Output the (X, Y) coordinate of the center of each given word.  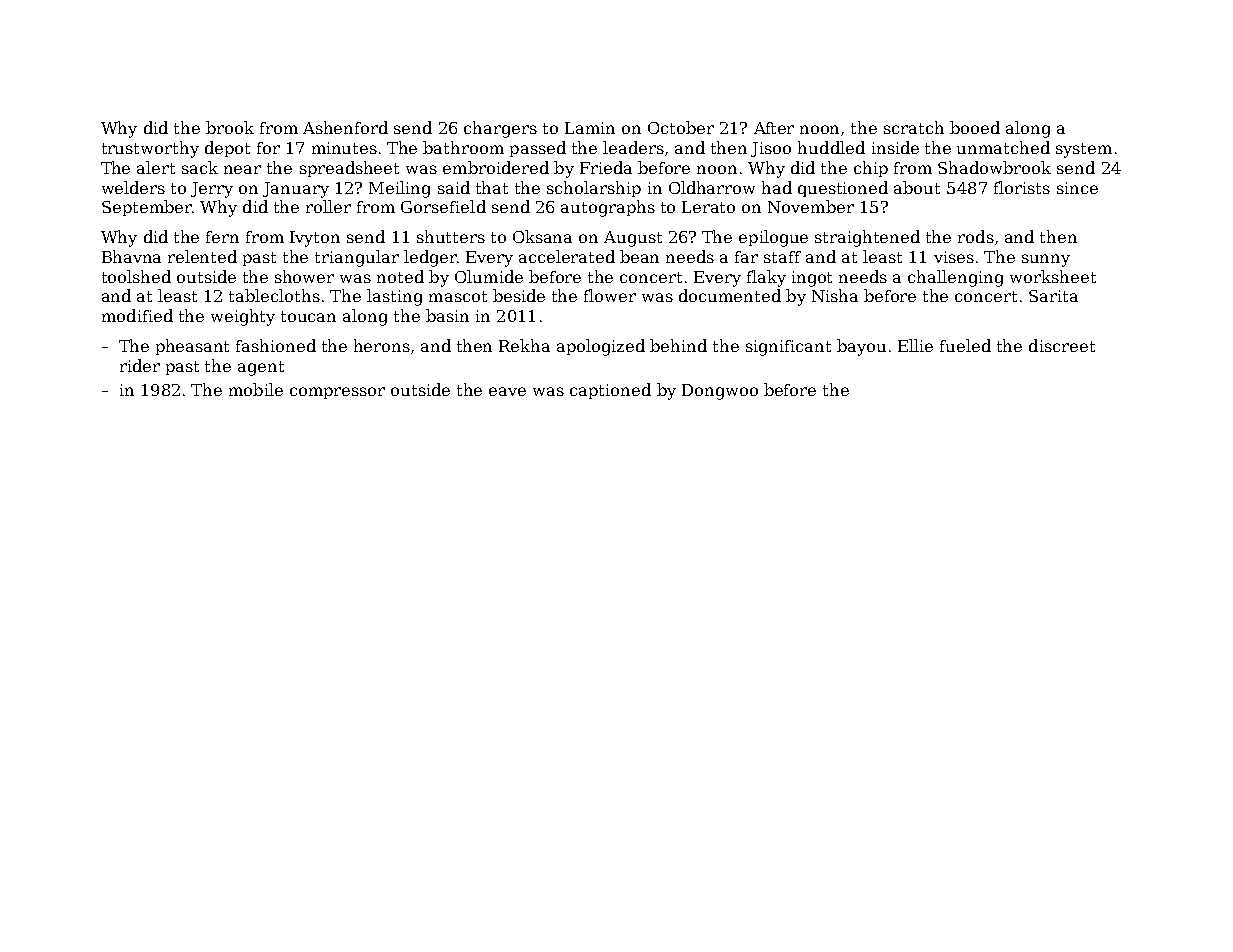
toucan (308, 316)
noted (400, 276)
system (1084, 150)
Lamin (590, 128)
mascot (458, 296)
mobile (256, 389)
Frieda (606, 167)
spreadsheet (349, 169)
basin (447, 315)
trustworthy (150, 149)
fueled (965, 345)
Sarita (1053, 296)
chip (871, 169)
